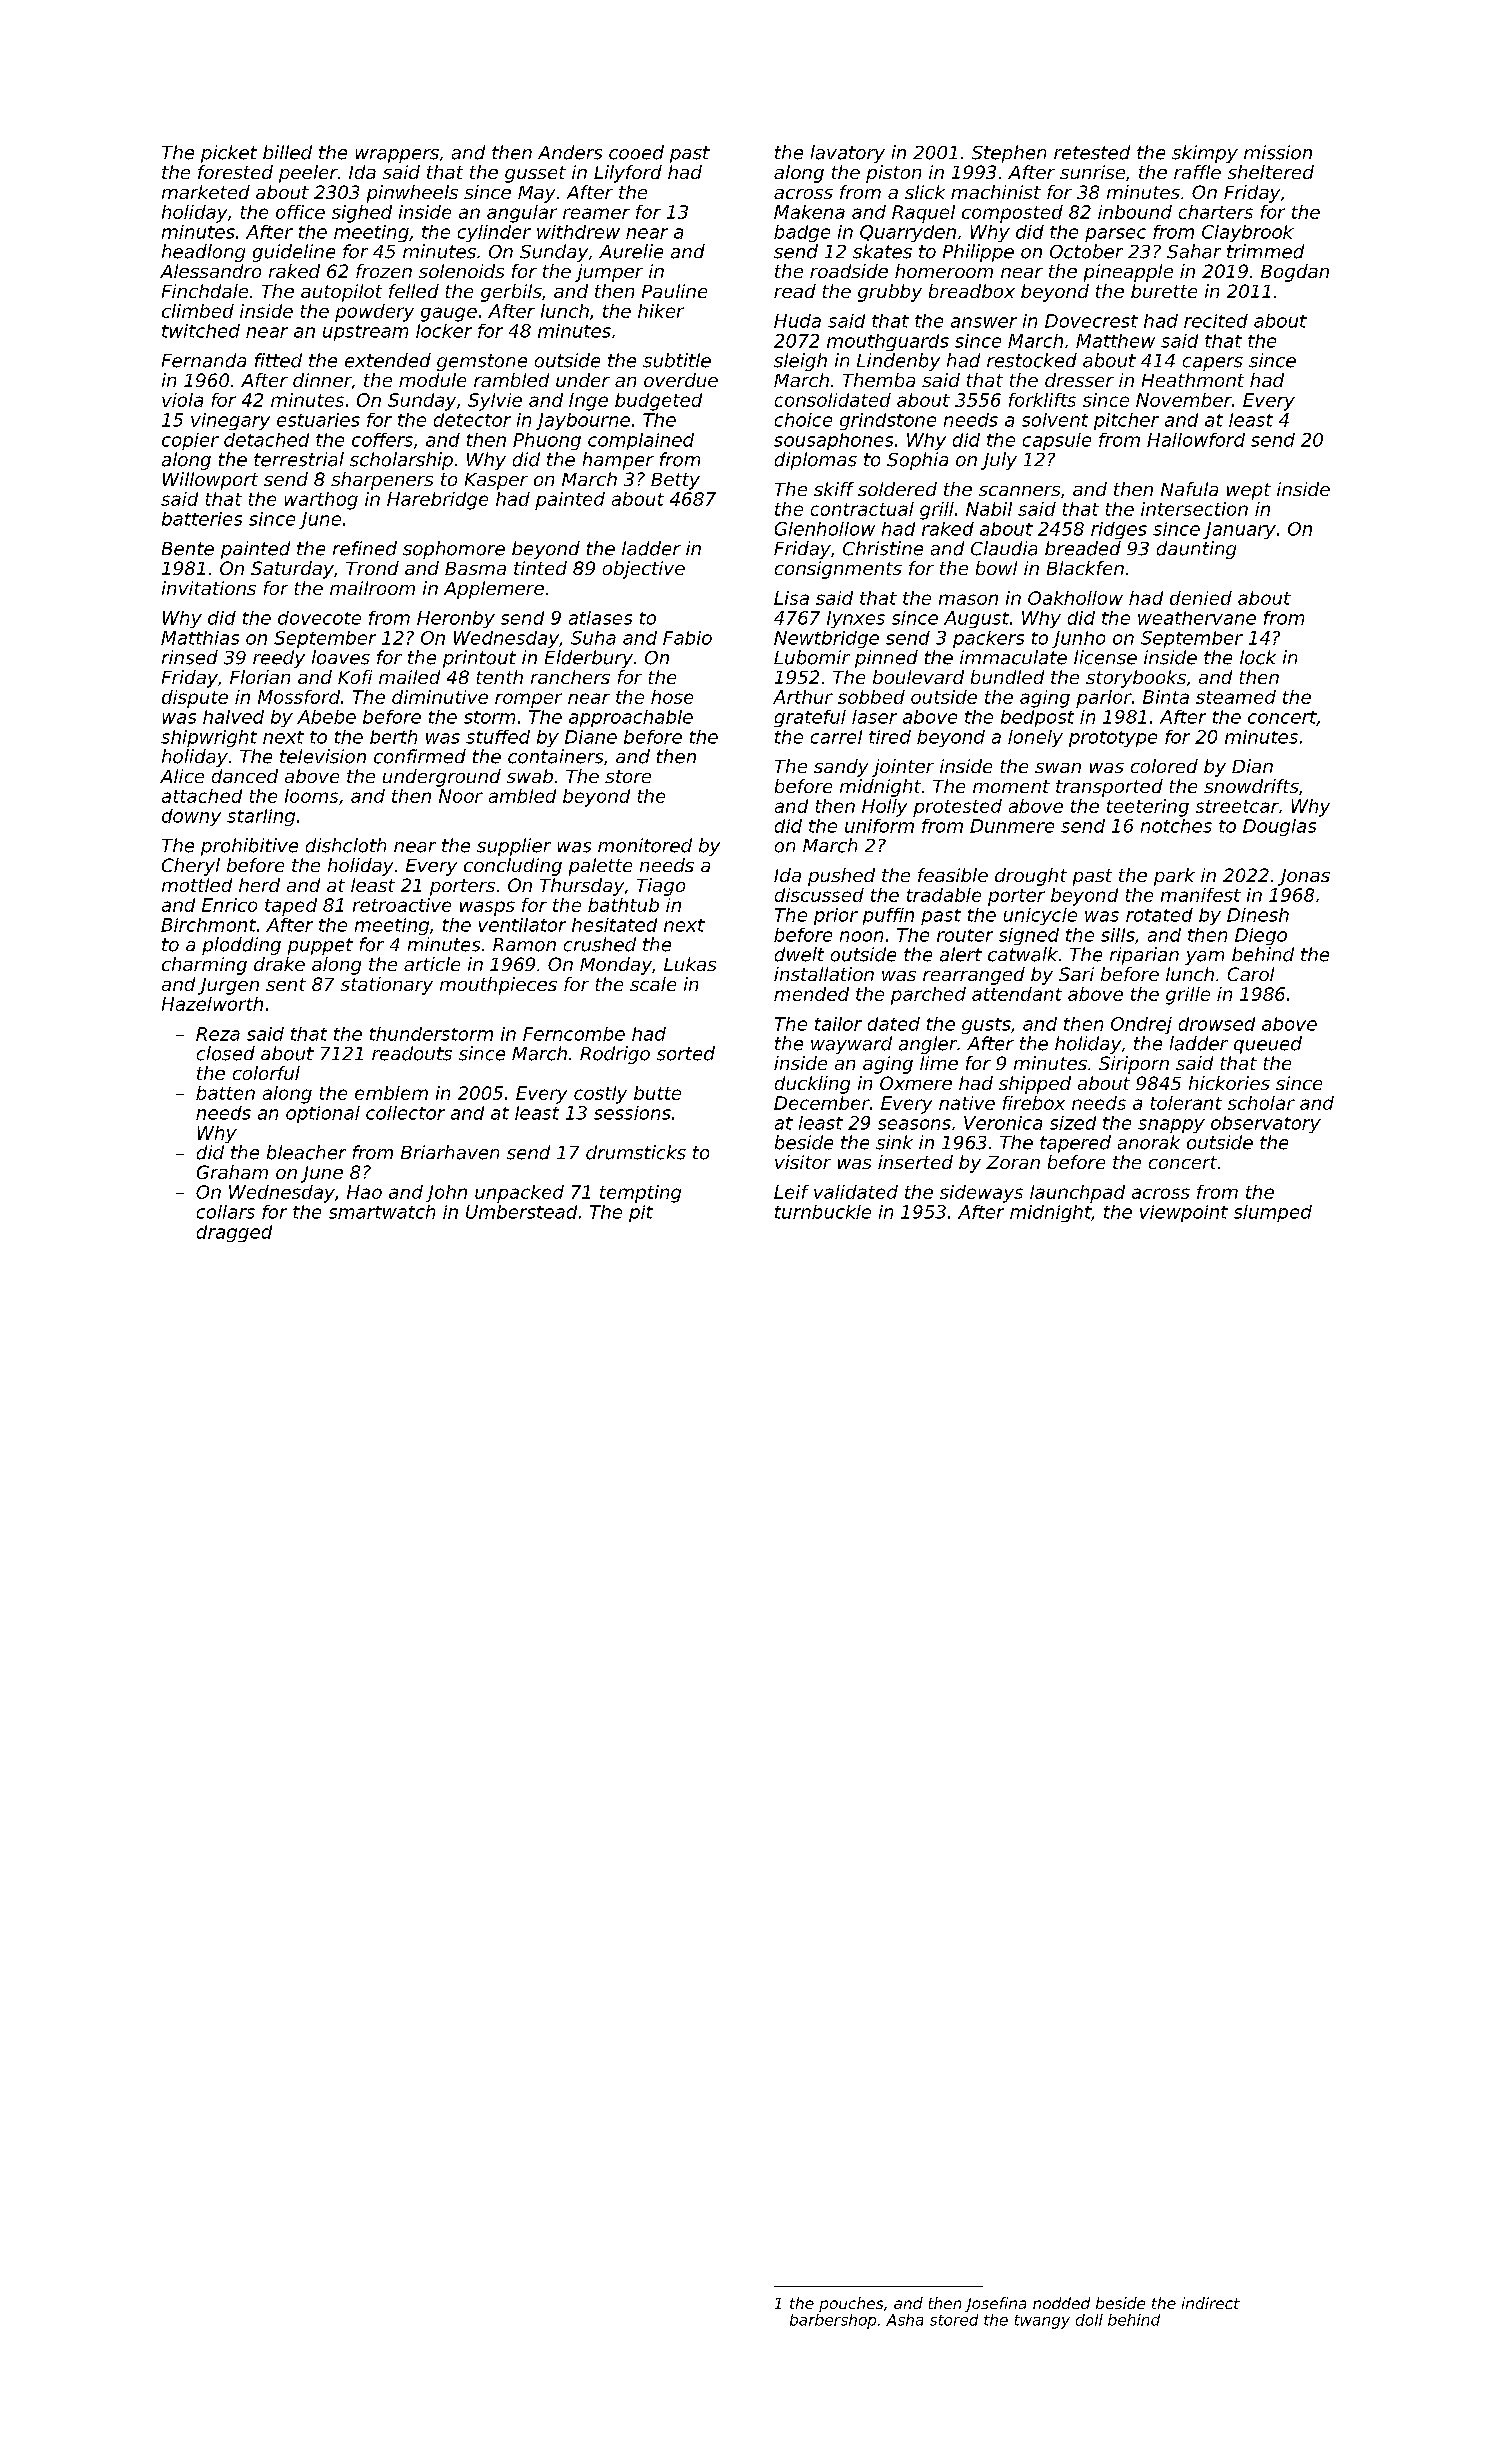 This screenshot has width=1496, height=2464. I want to click on slumped, so click(1273, 1213).
